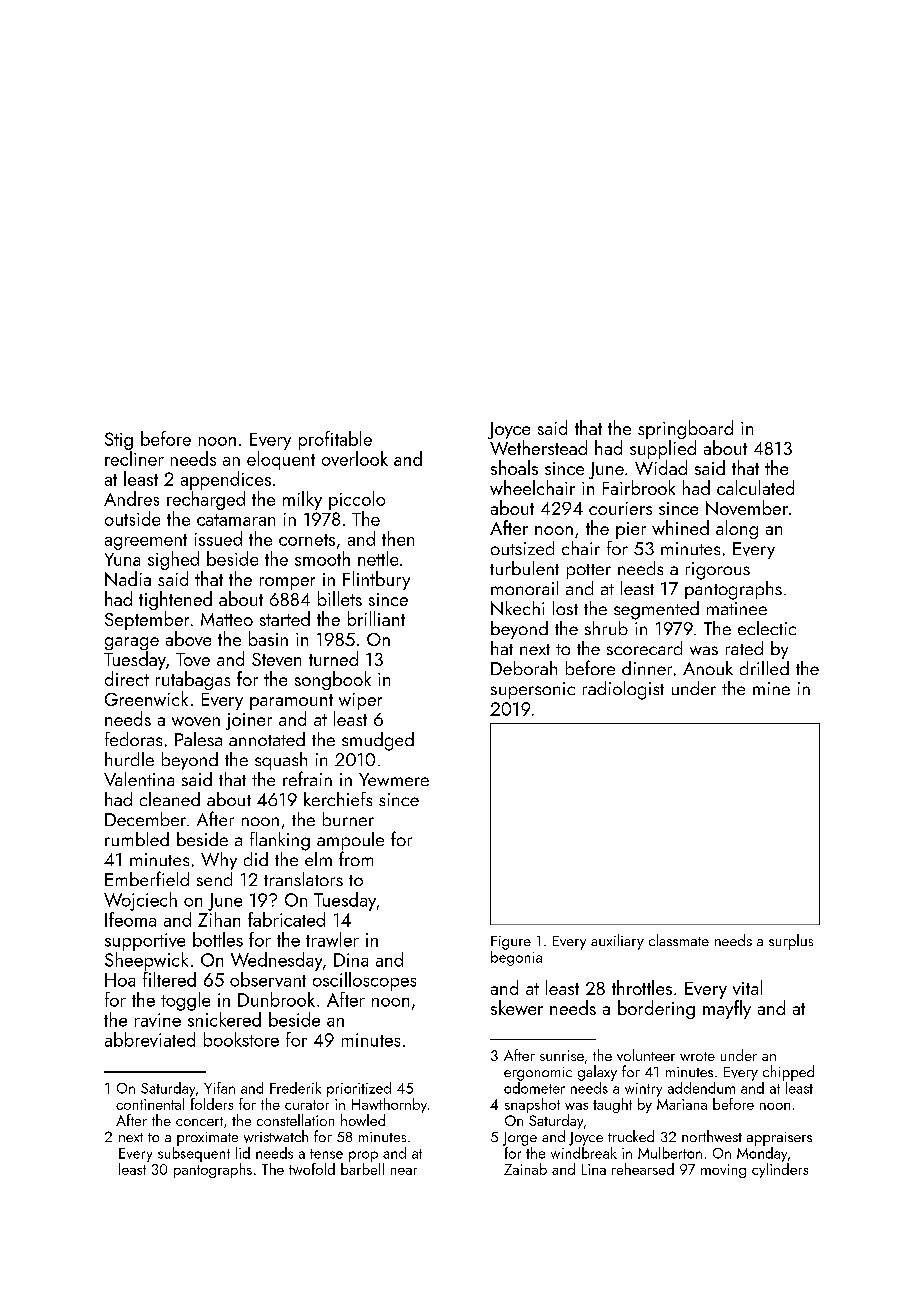 Image resolution: width=924 pixels, height=1311 pixels. I want to click on flanking, so click(280, 841).
